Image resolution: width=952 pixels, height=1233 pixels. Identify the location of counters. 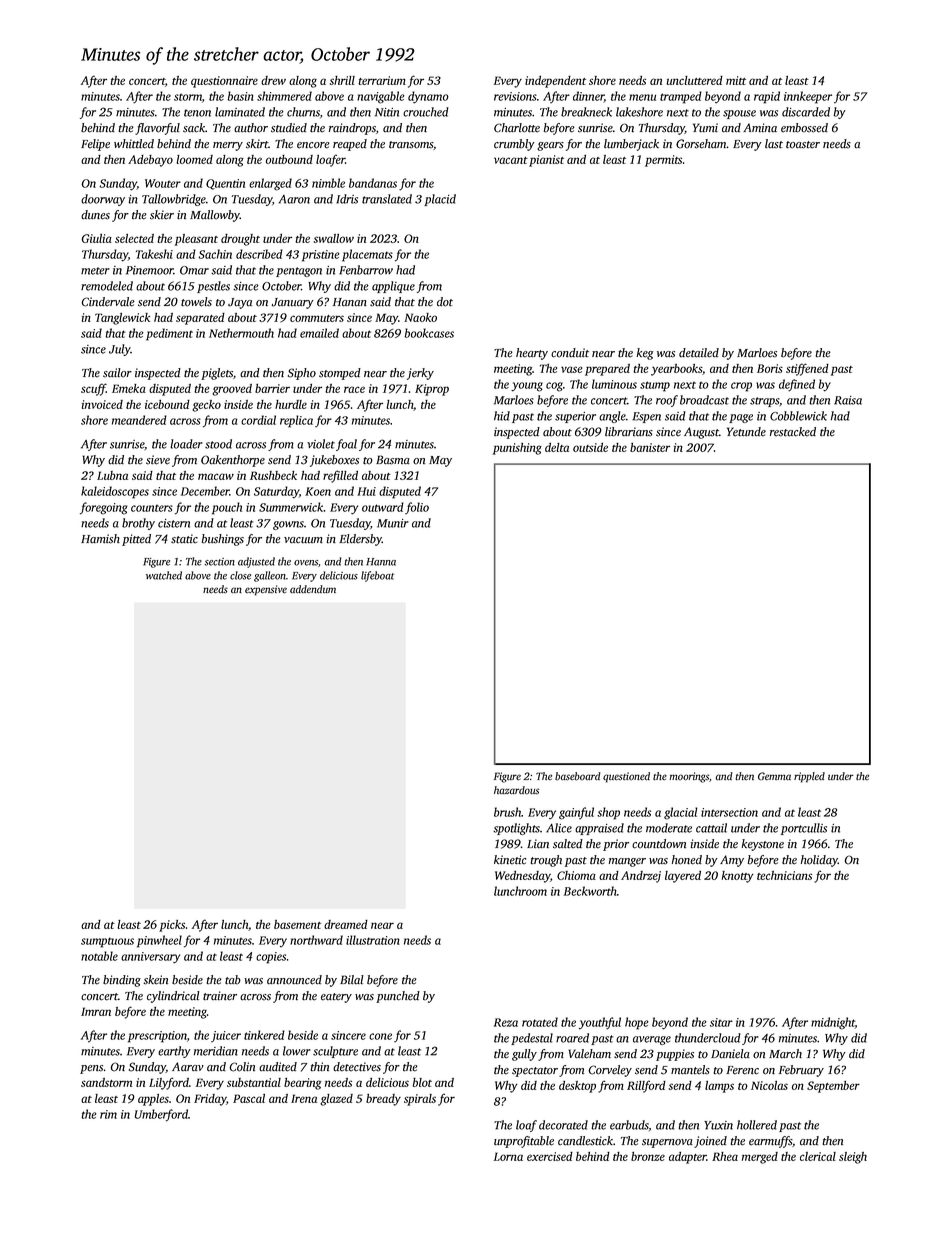
(152, 508).
